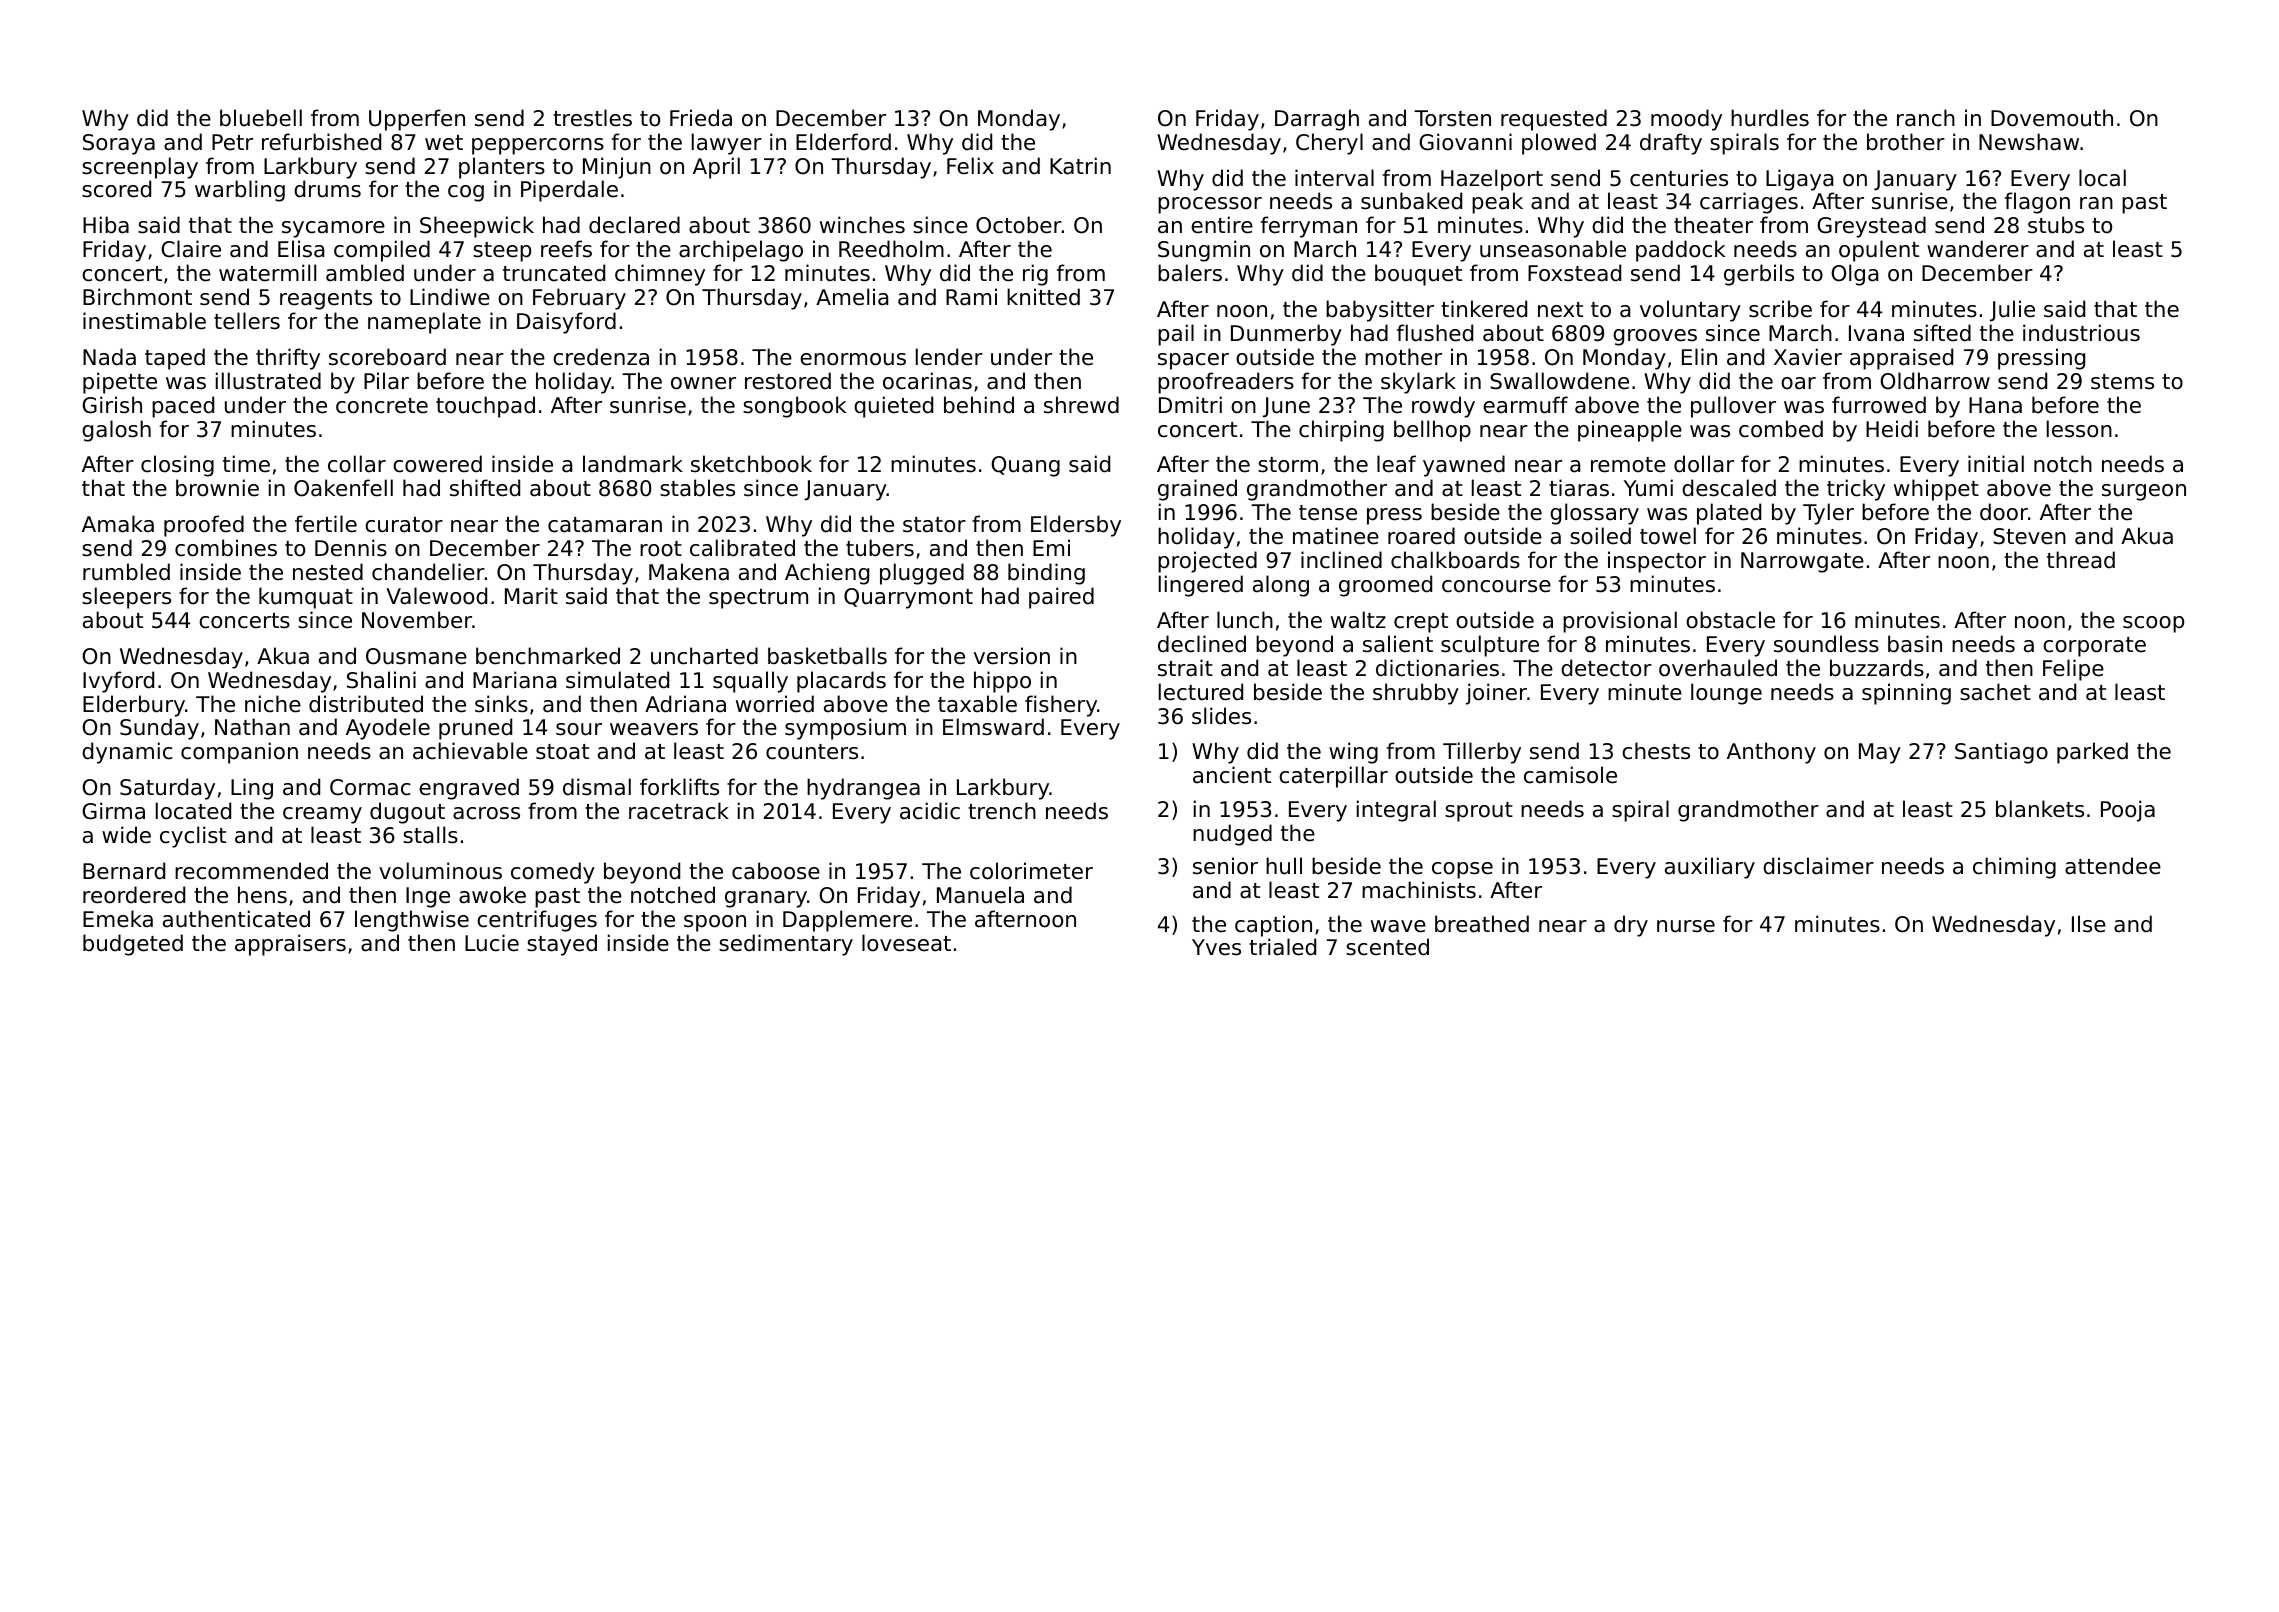 The width and height of the image is (2279, 1612). I want to click on Ayodele, so click(388, 729).
